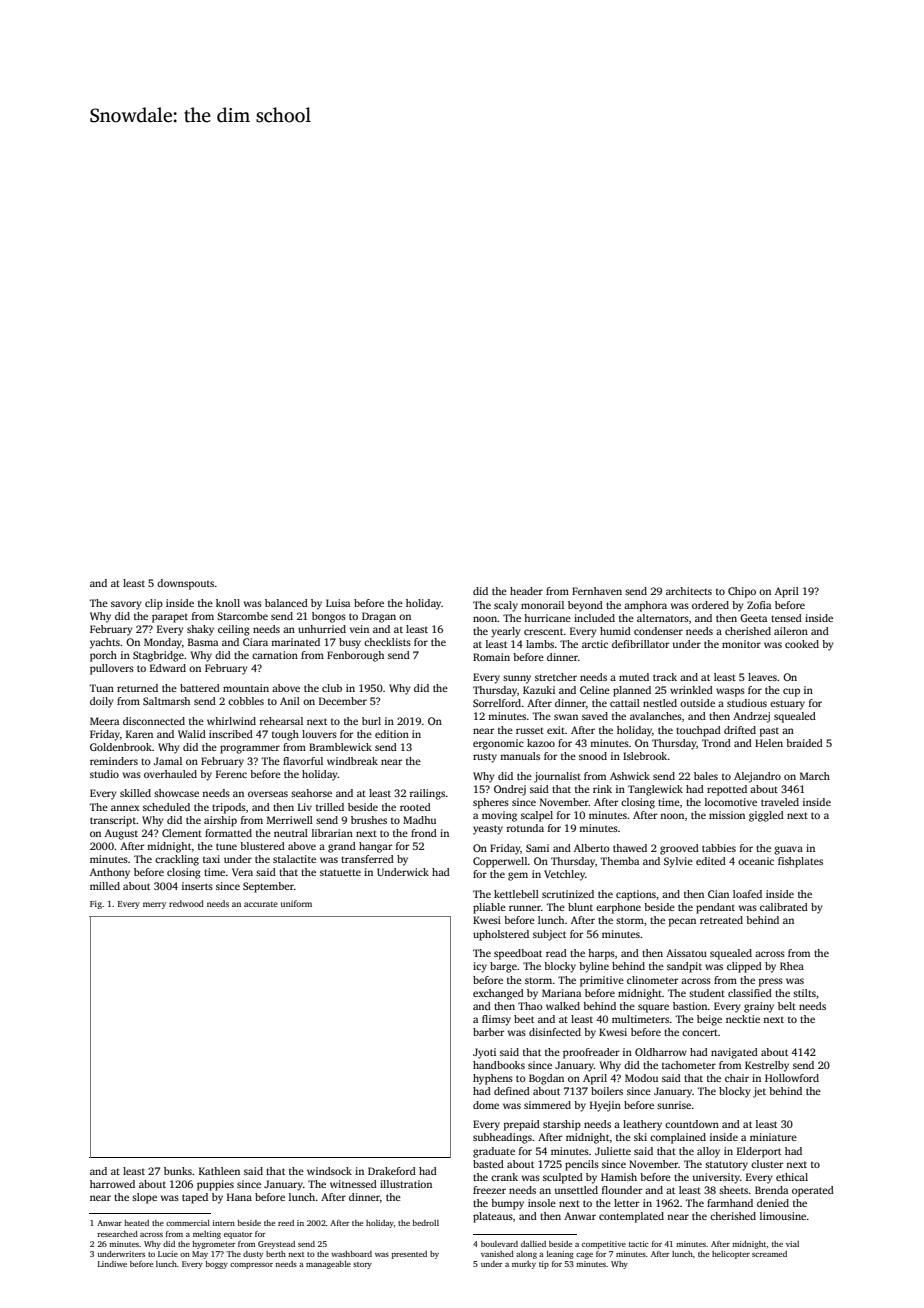 The height and width of the screenshot is (1308, 924). What do you see at coordinates (631, 1217) in the screenshot?
I see `contemplated` at bounding box center [631, 1217].
